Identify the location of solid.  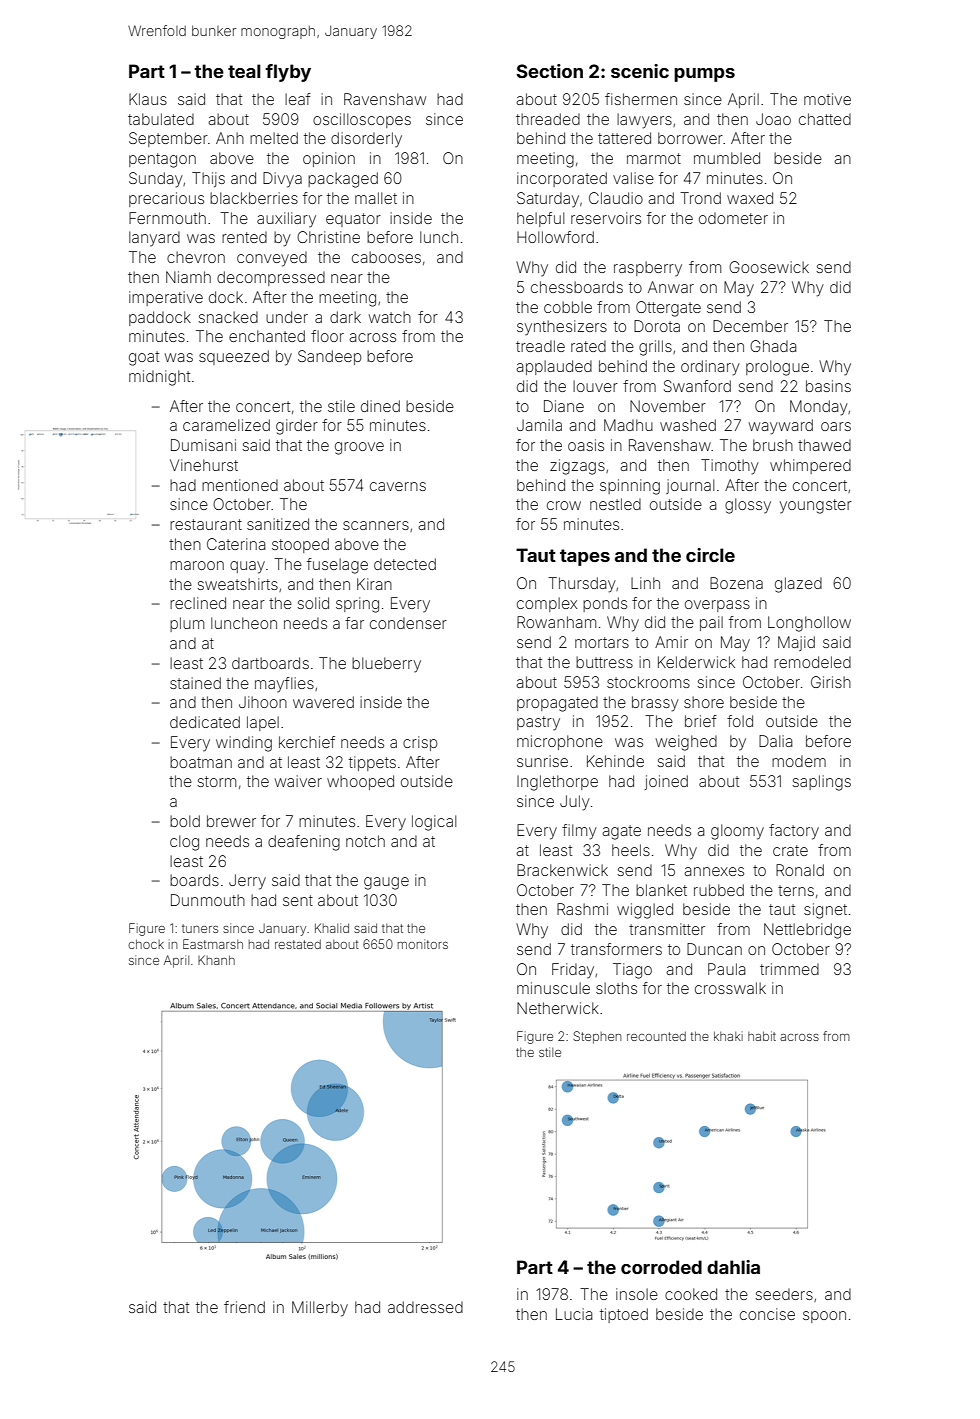
(313, 603).
